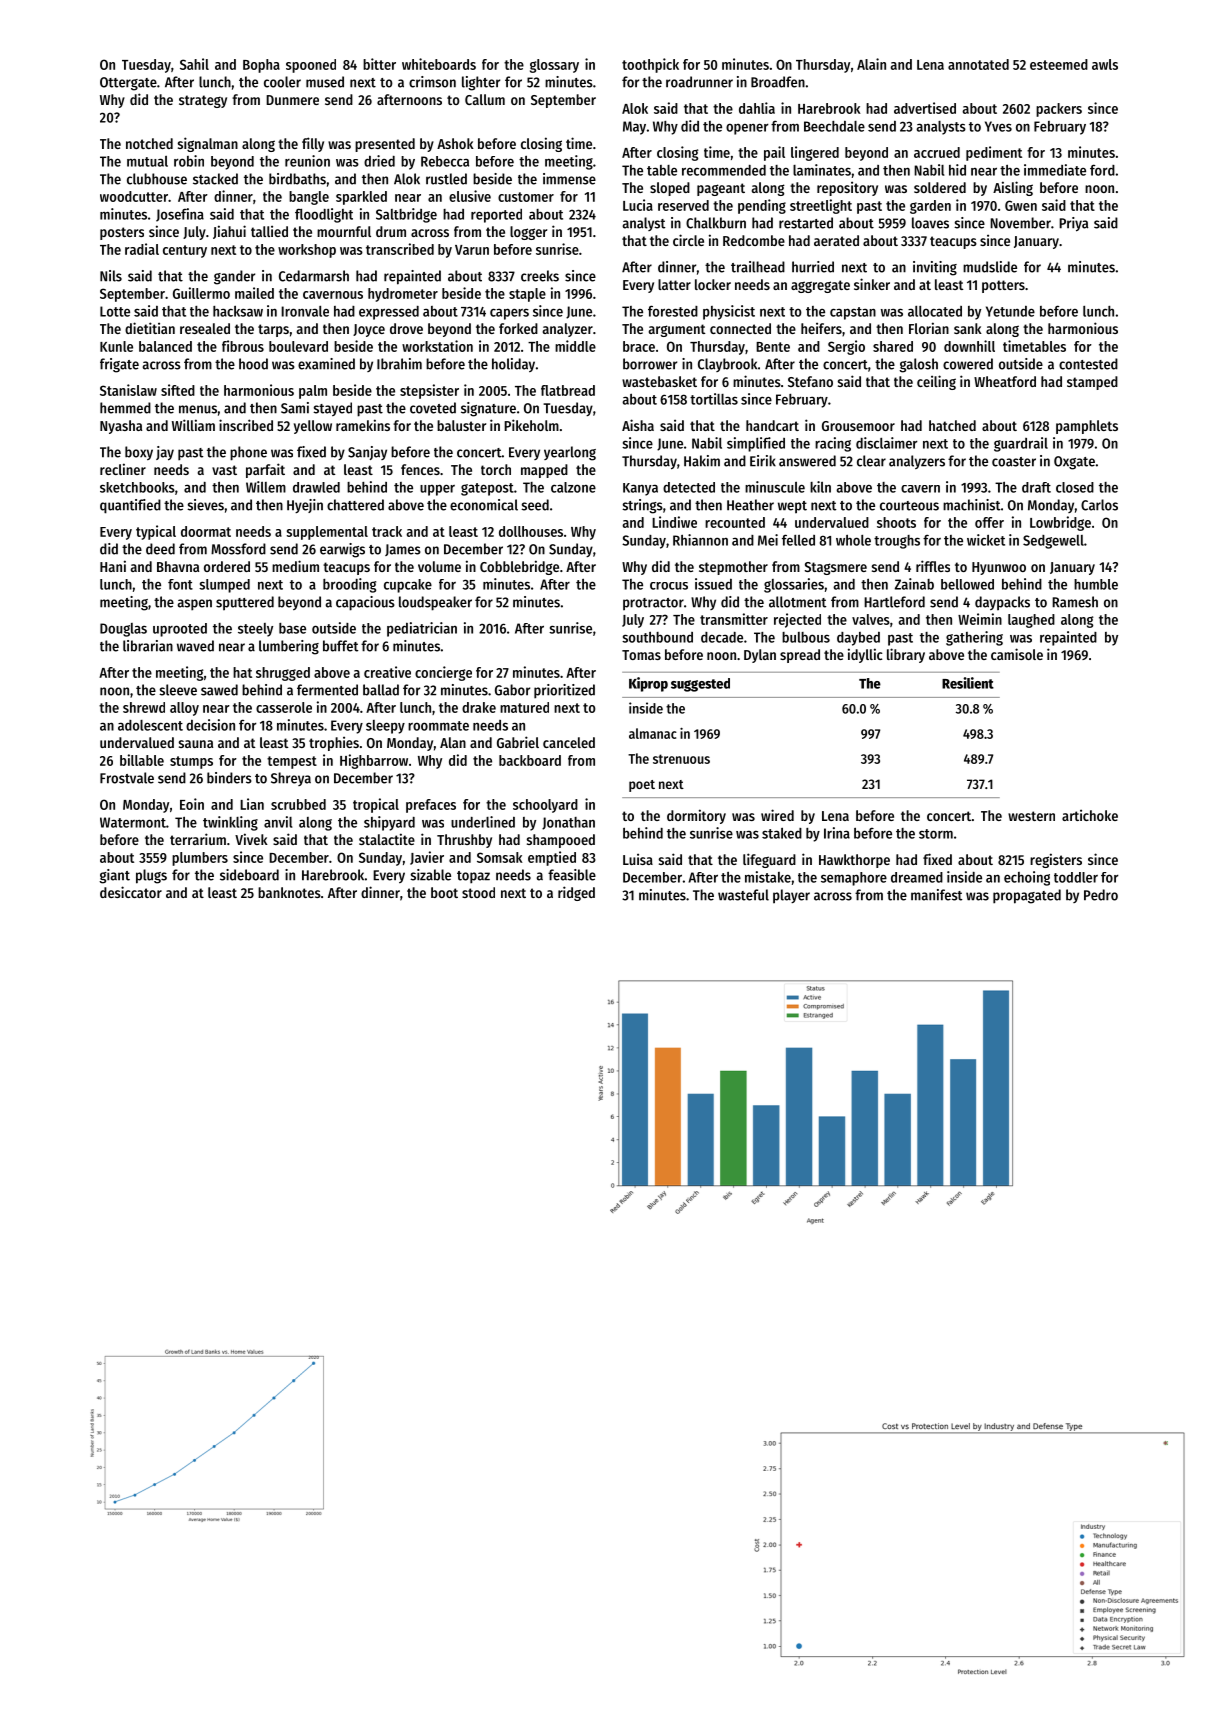  I want to click on sauna, so click(196, 744).
